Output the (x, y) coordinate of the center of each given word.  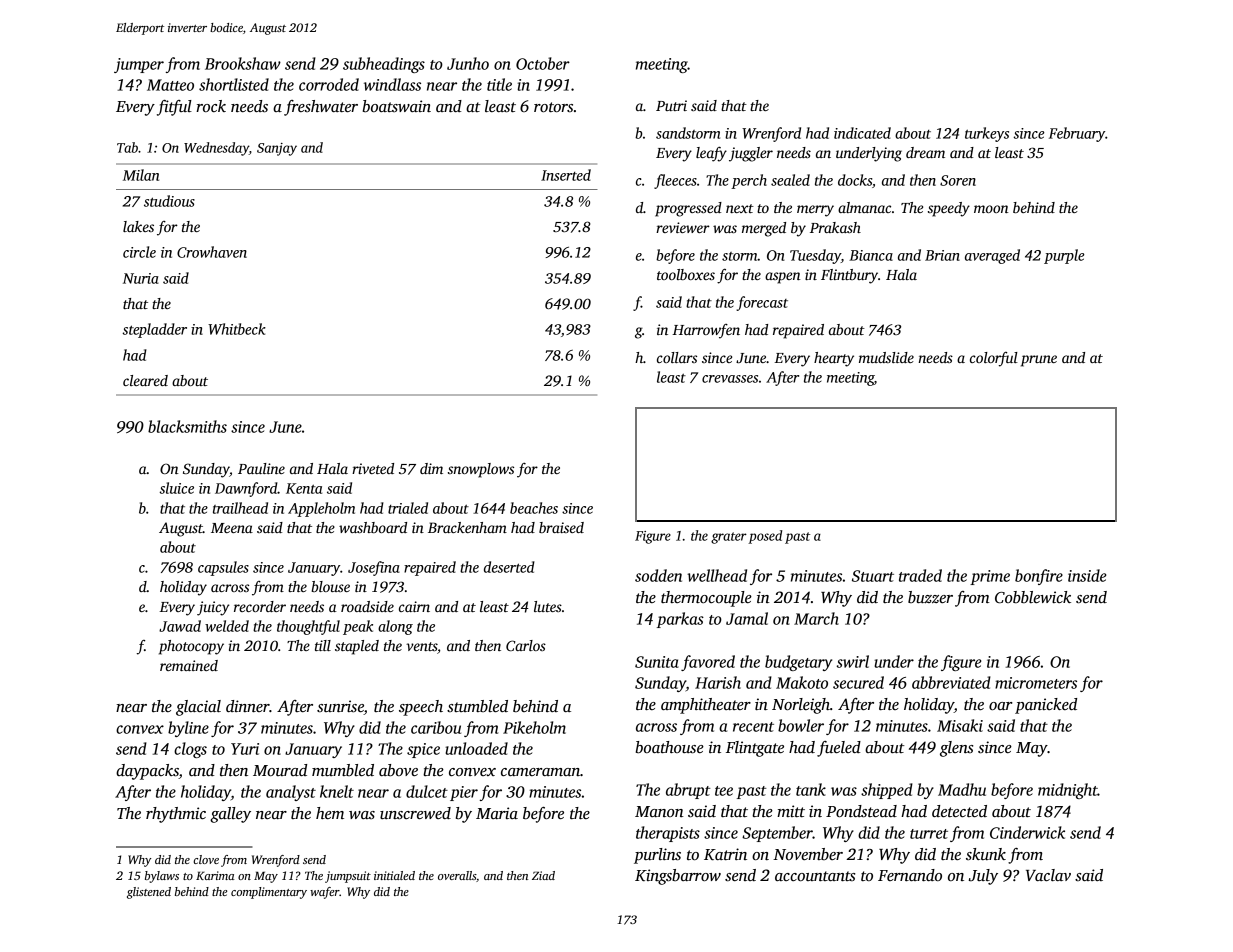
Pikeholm (534, 727)
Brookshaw (243, 63)
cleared (145, 380)
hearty (834, 359)
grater (729, 538)
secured (858, 682)
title (499, 84)
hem (330, 813)
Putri (671, 105)
